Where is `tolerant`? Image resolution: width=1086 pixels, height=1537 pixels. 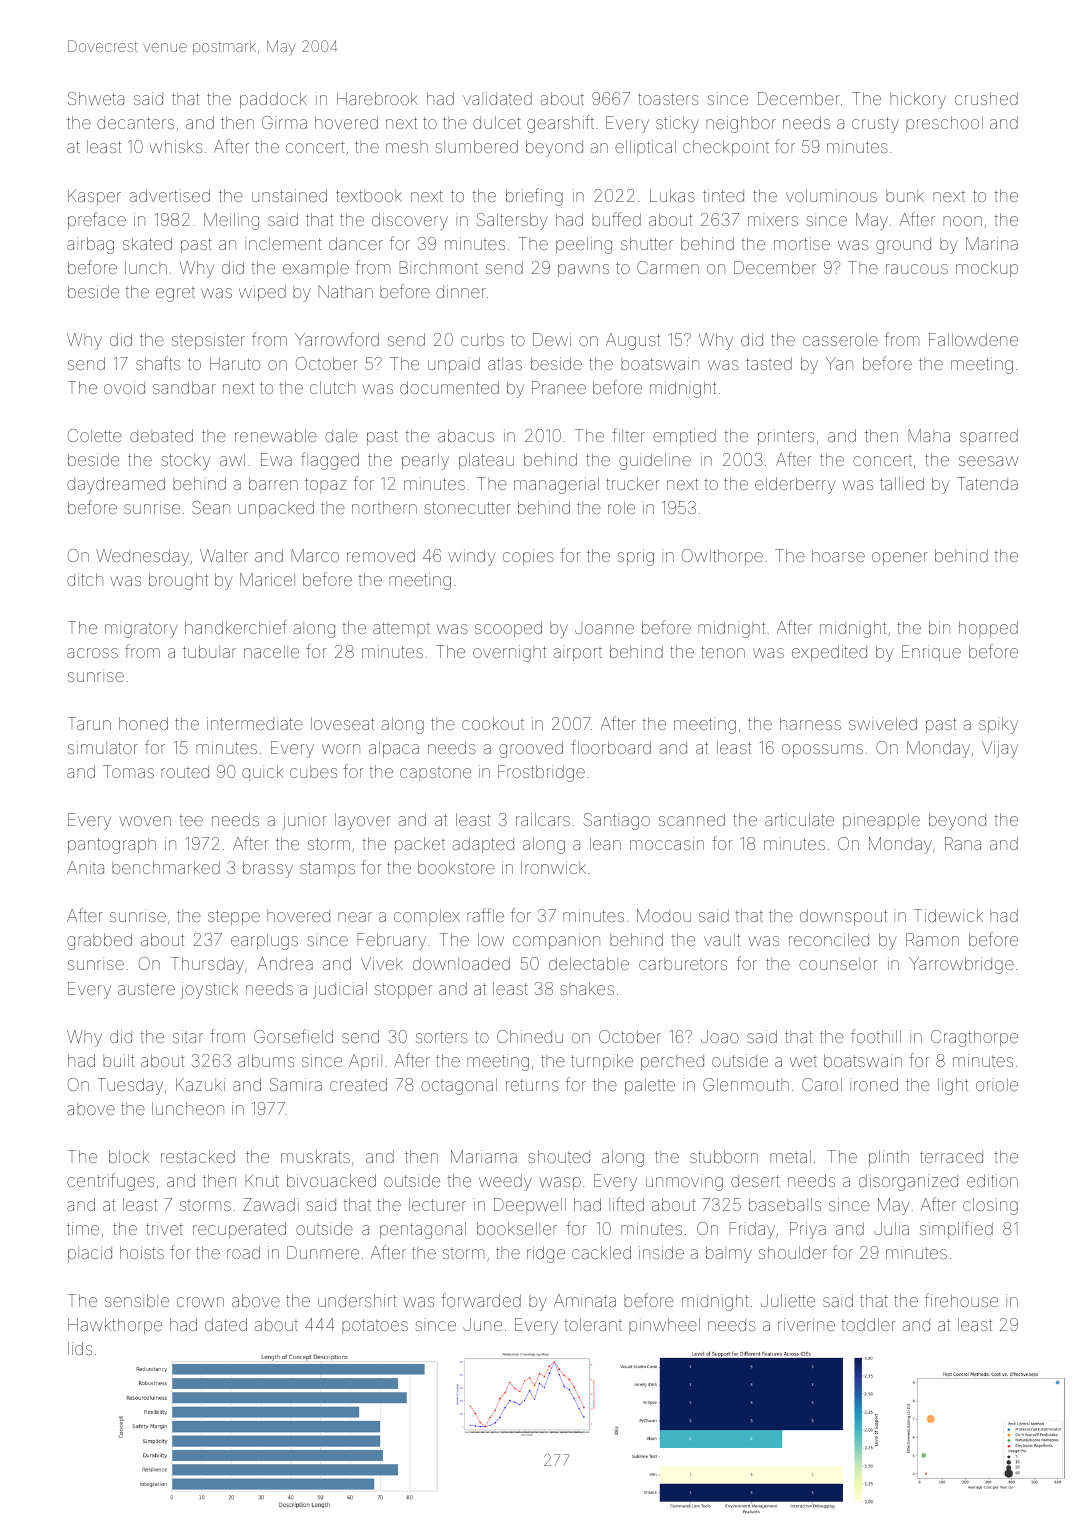 tolerant is located at coordinates (593, 1324).
